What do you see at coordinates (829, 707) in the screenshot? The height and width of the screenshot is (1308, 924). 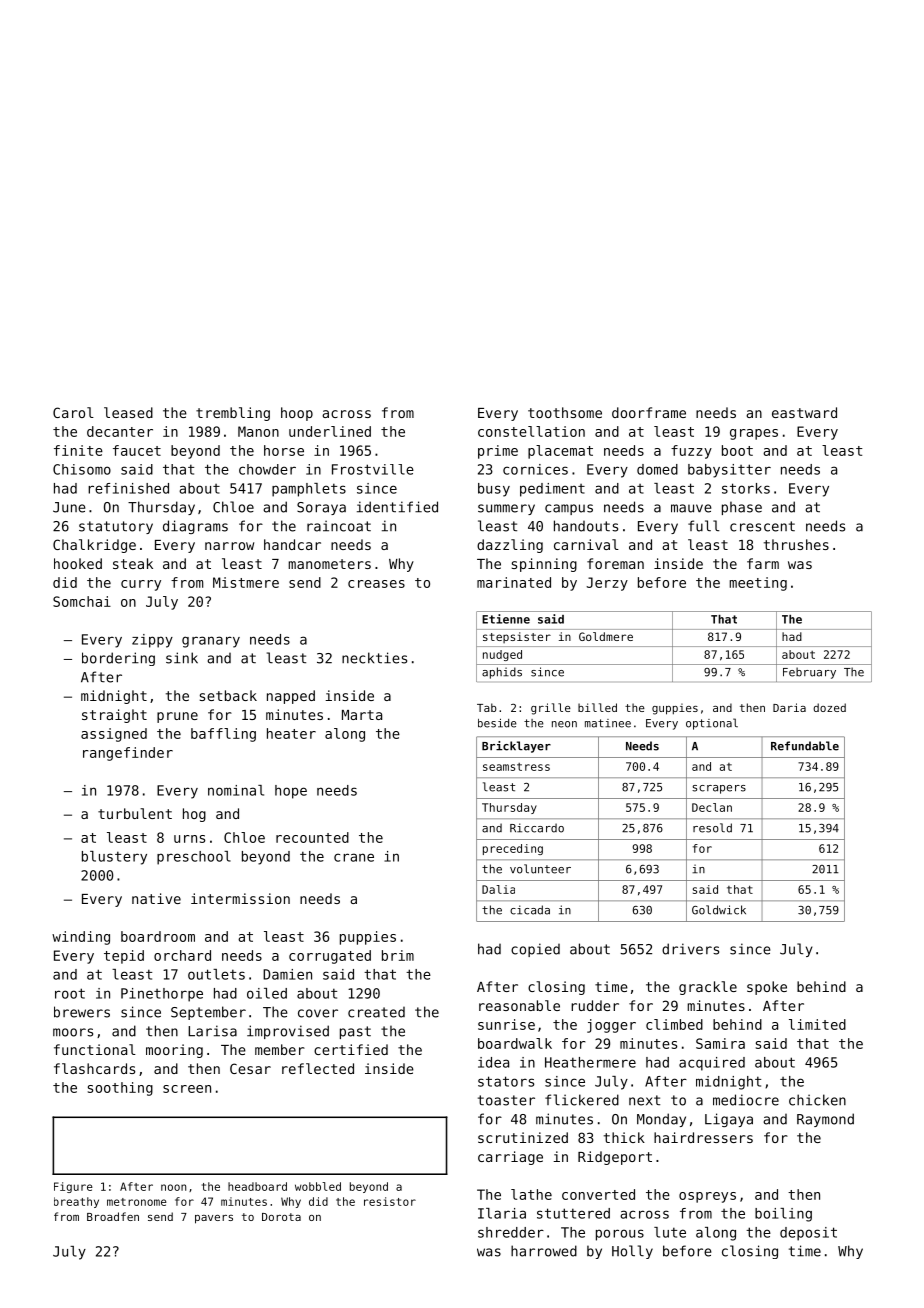 I see `dozed` at bounding box center [829, 707].
